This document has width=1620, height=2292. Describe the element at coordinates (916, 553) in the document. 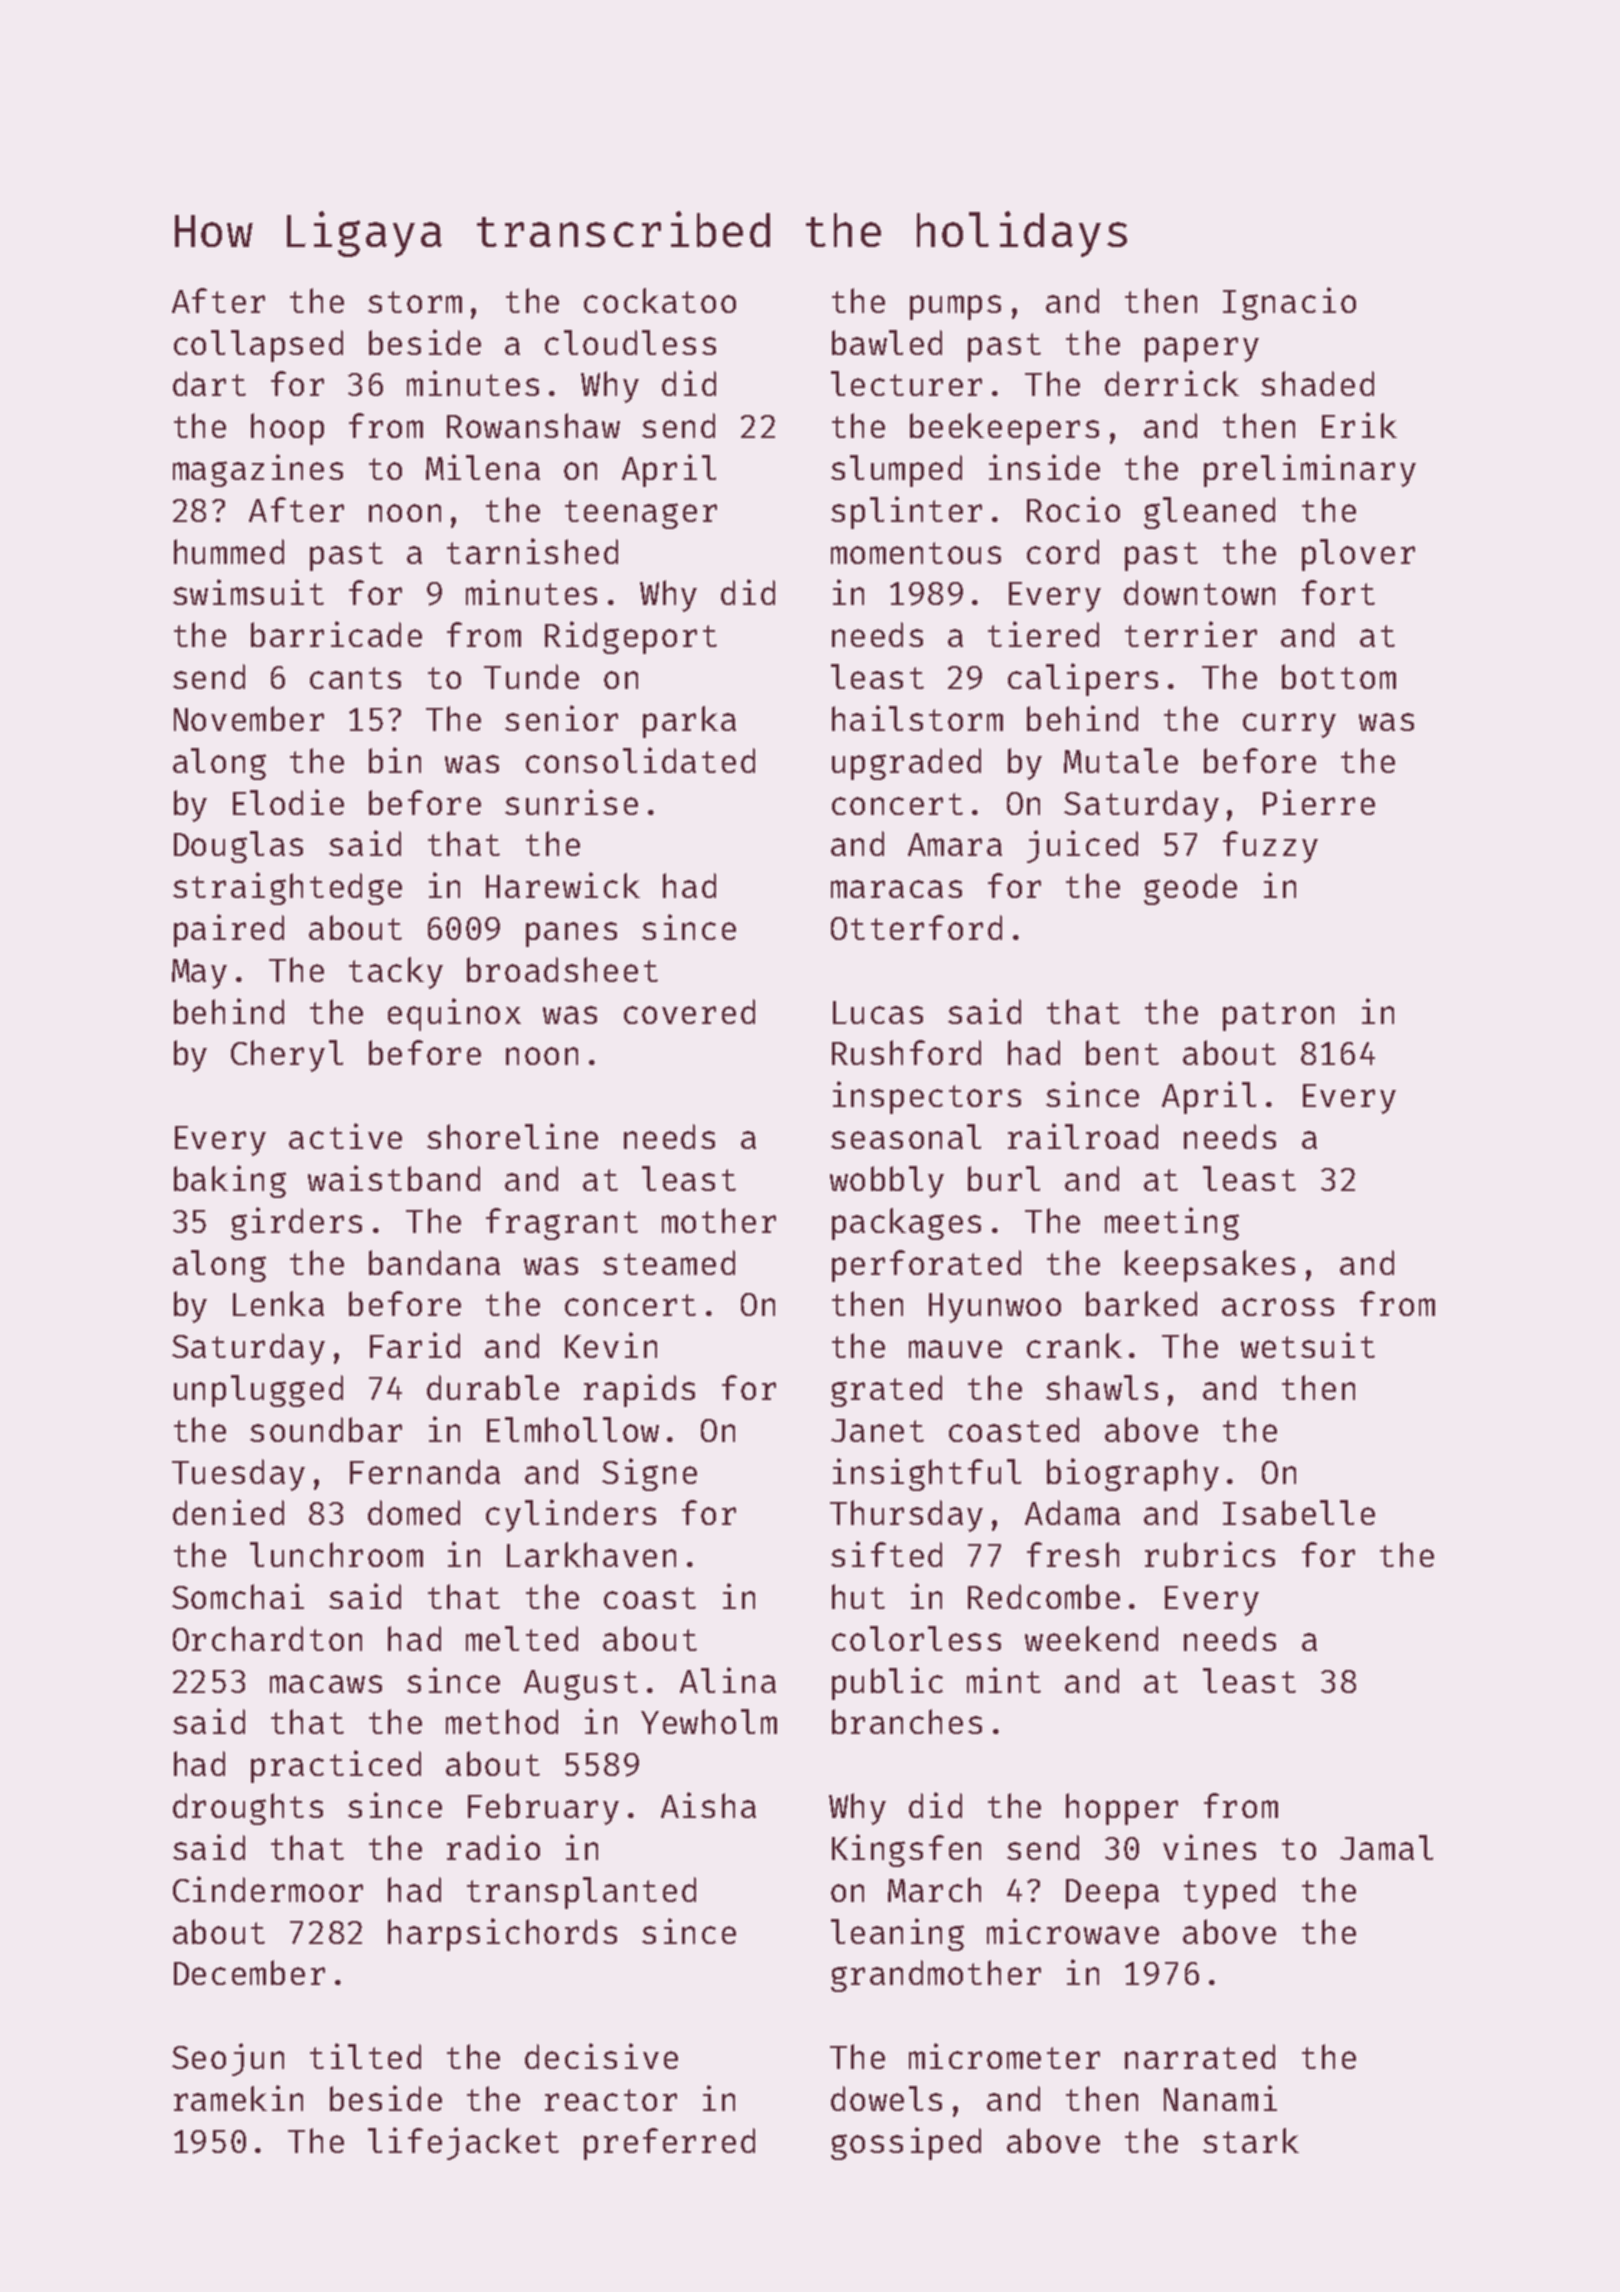

I see `momentous` at that location.
